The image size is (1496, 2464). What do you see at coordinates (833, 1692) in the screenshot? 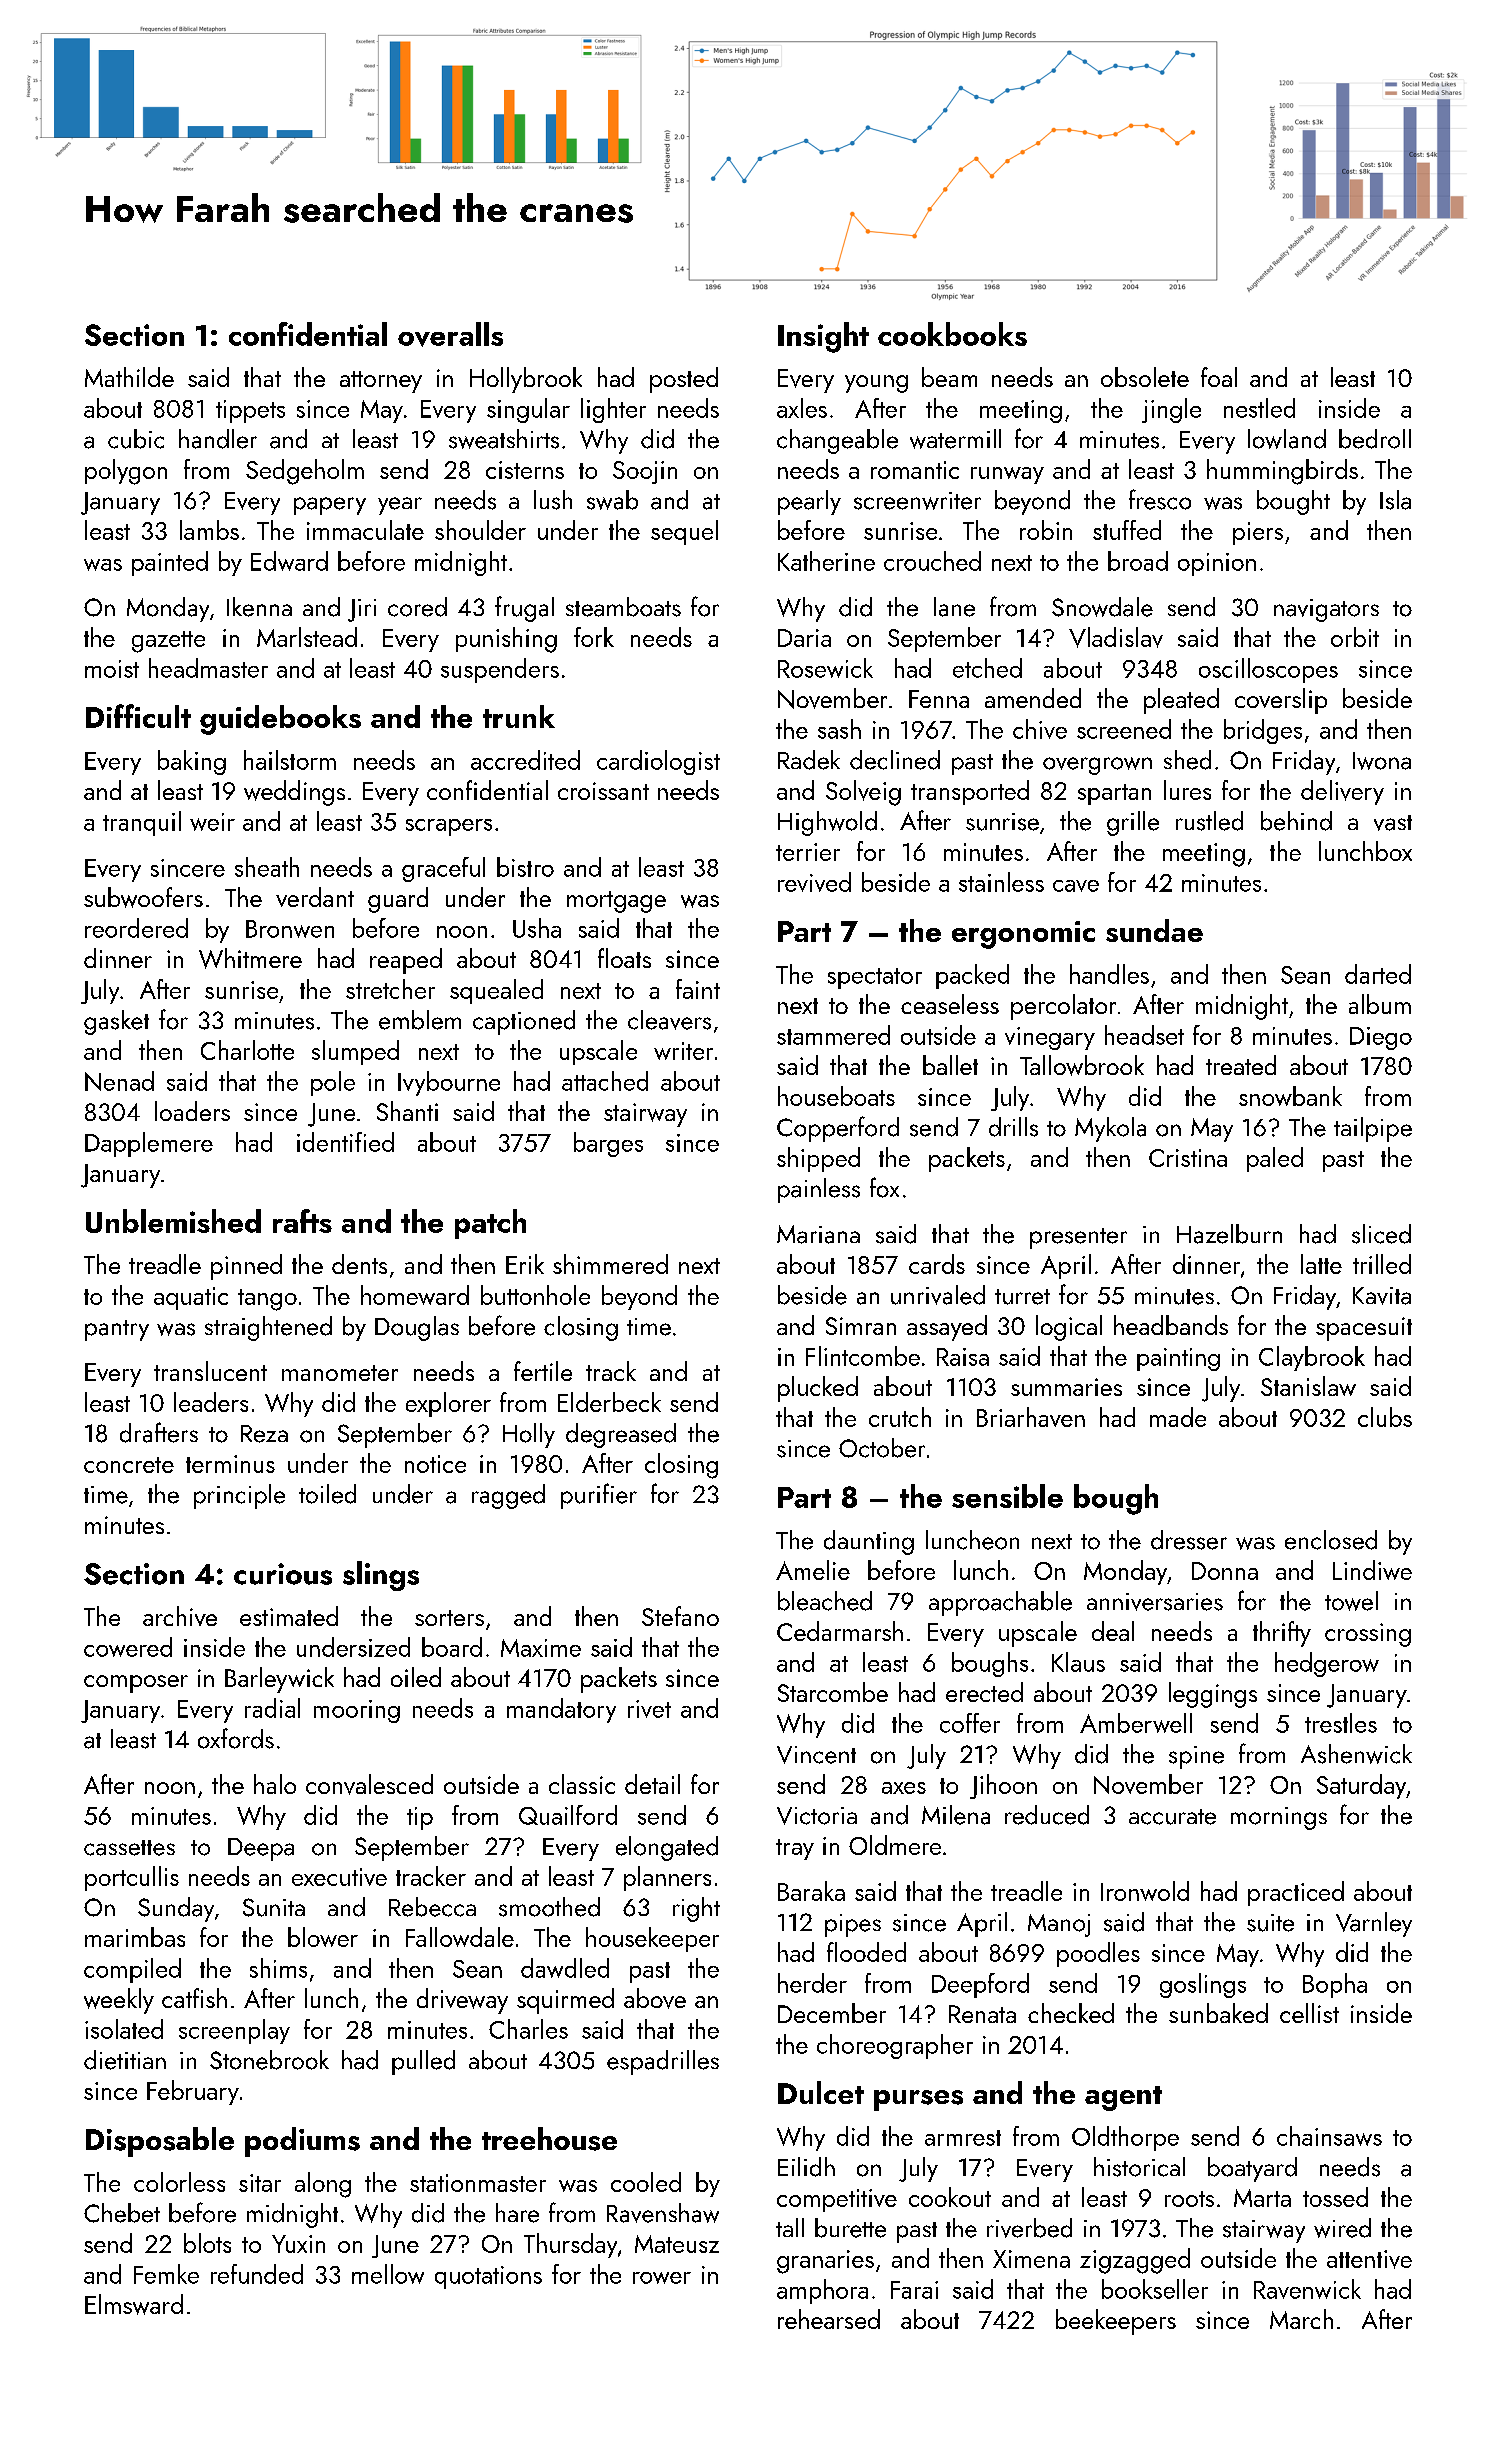
I see `Starcombe` at bounding box center [833, 1692].
